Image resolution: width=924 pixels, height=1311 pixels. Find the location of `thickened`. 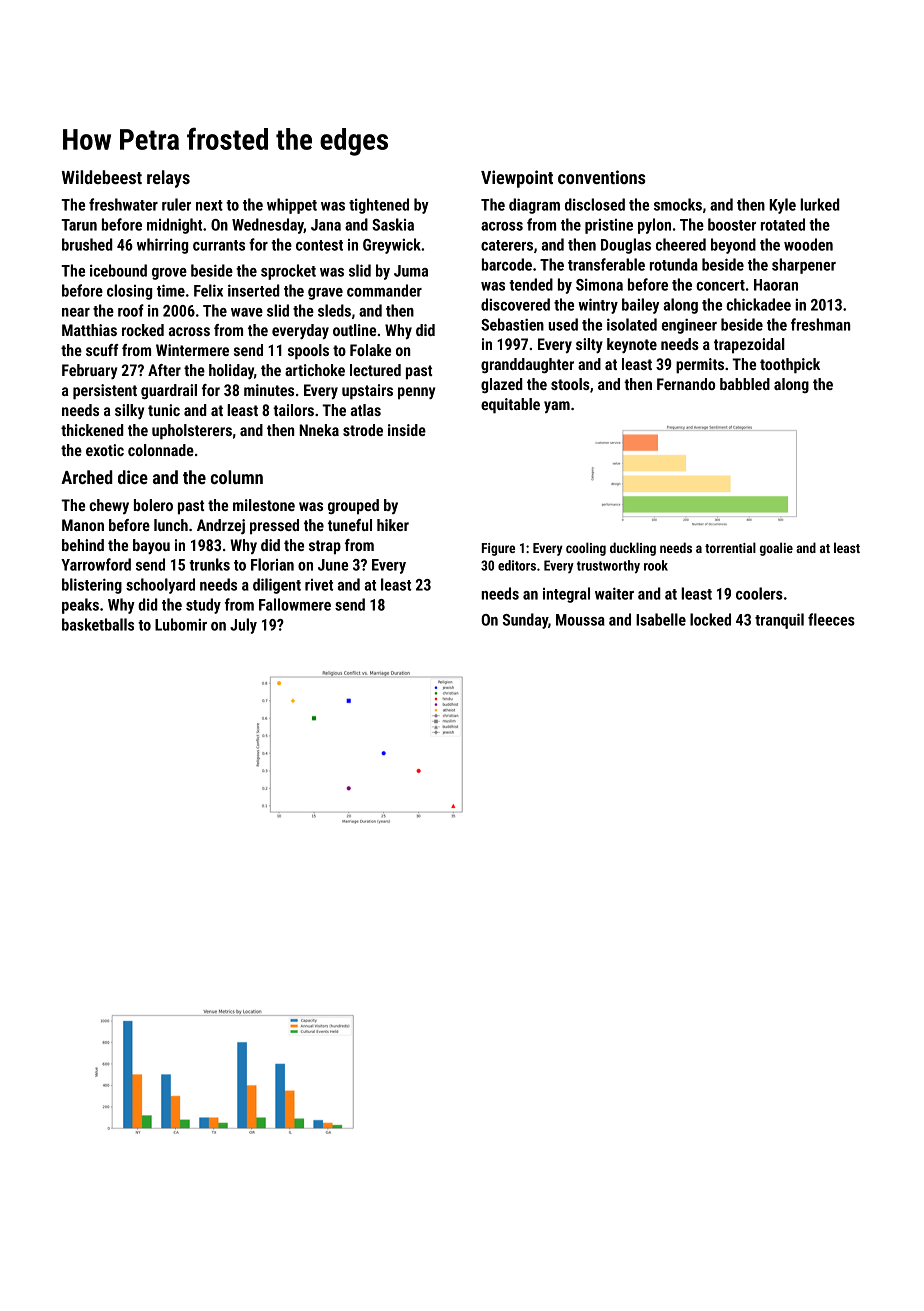

thickened is located at coordinates (92, 430).
